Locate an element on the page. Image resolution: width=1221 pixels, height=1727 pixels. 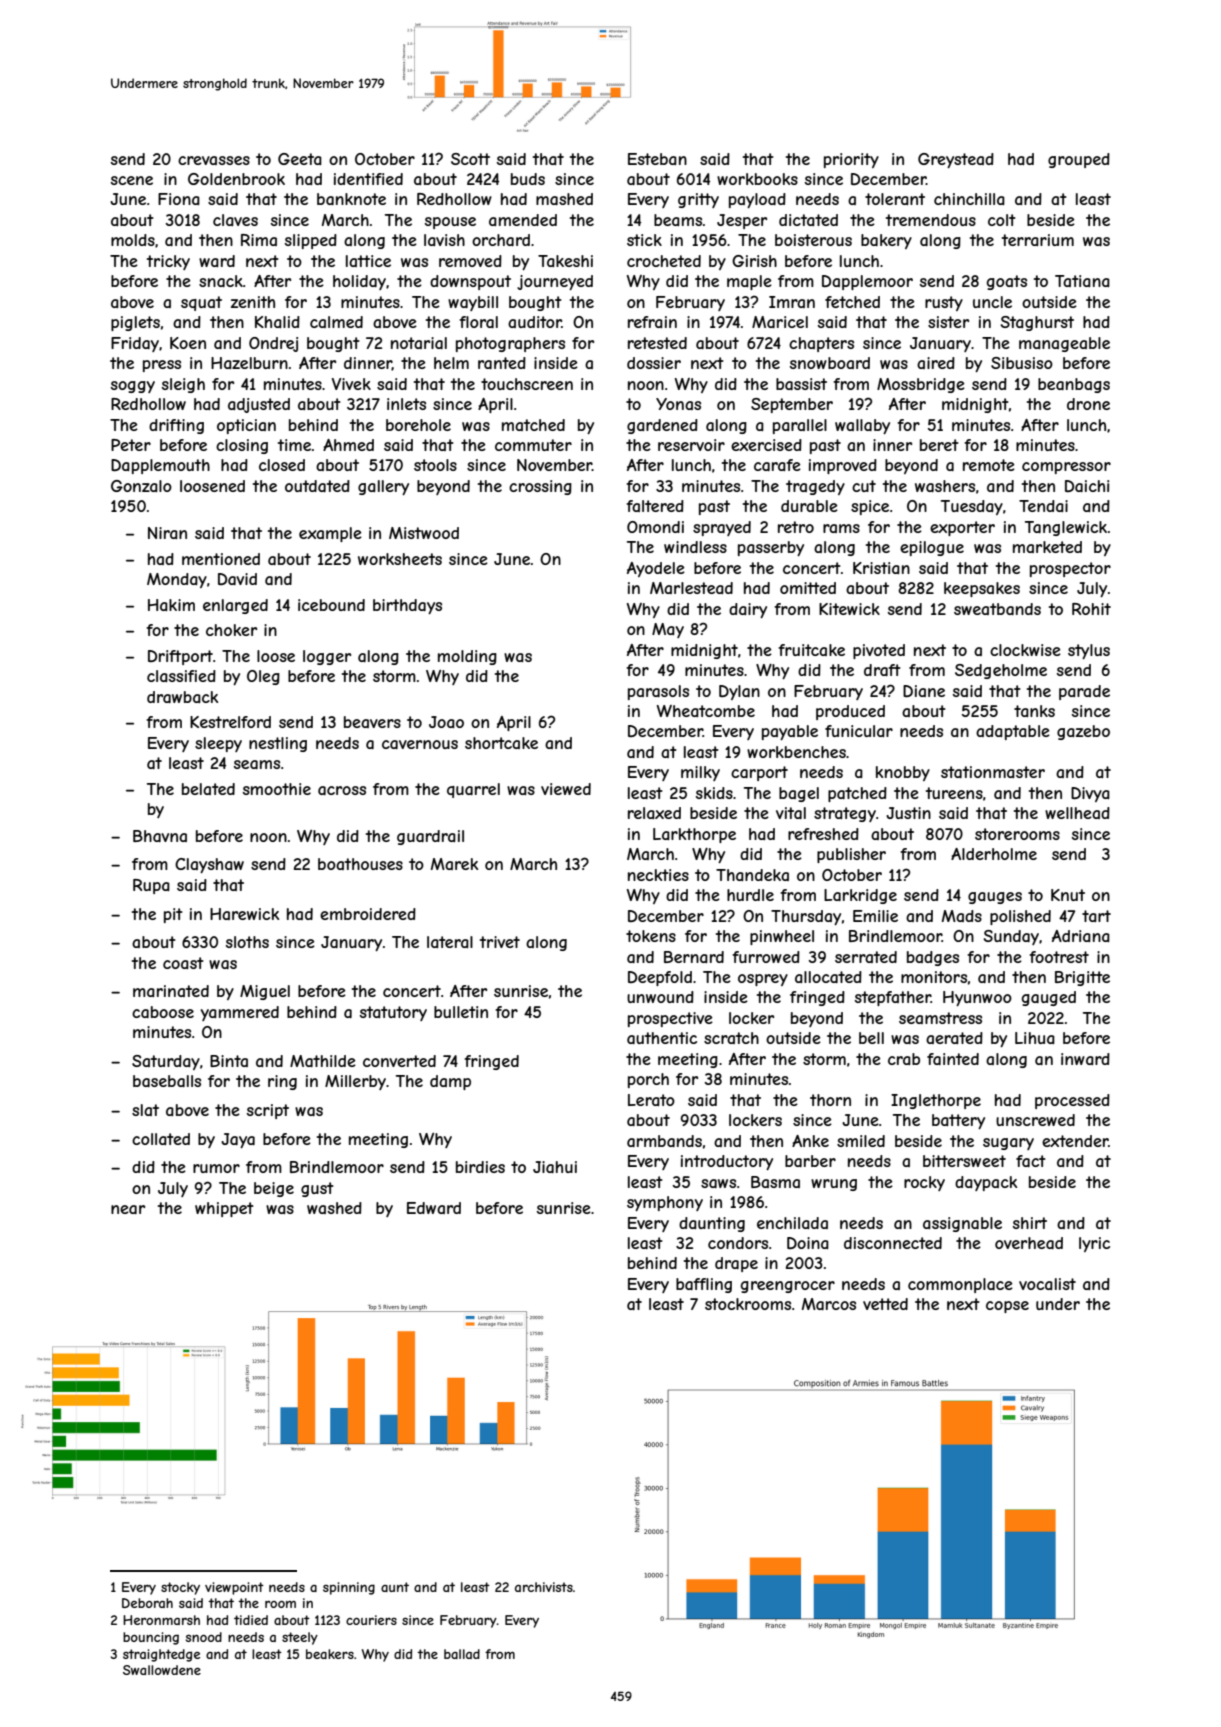
Hakim is located at coordinates (171, 605).
